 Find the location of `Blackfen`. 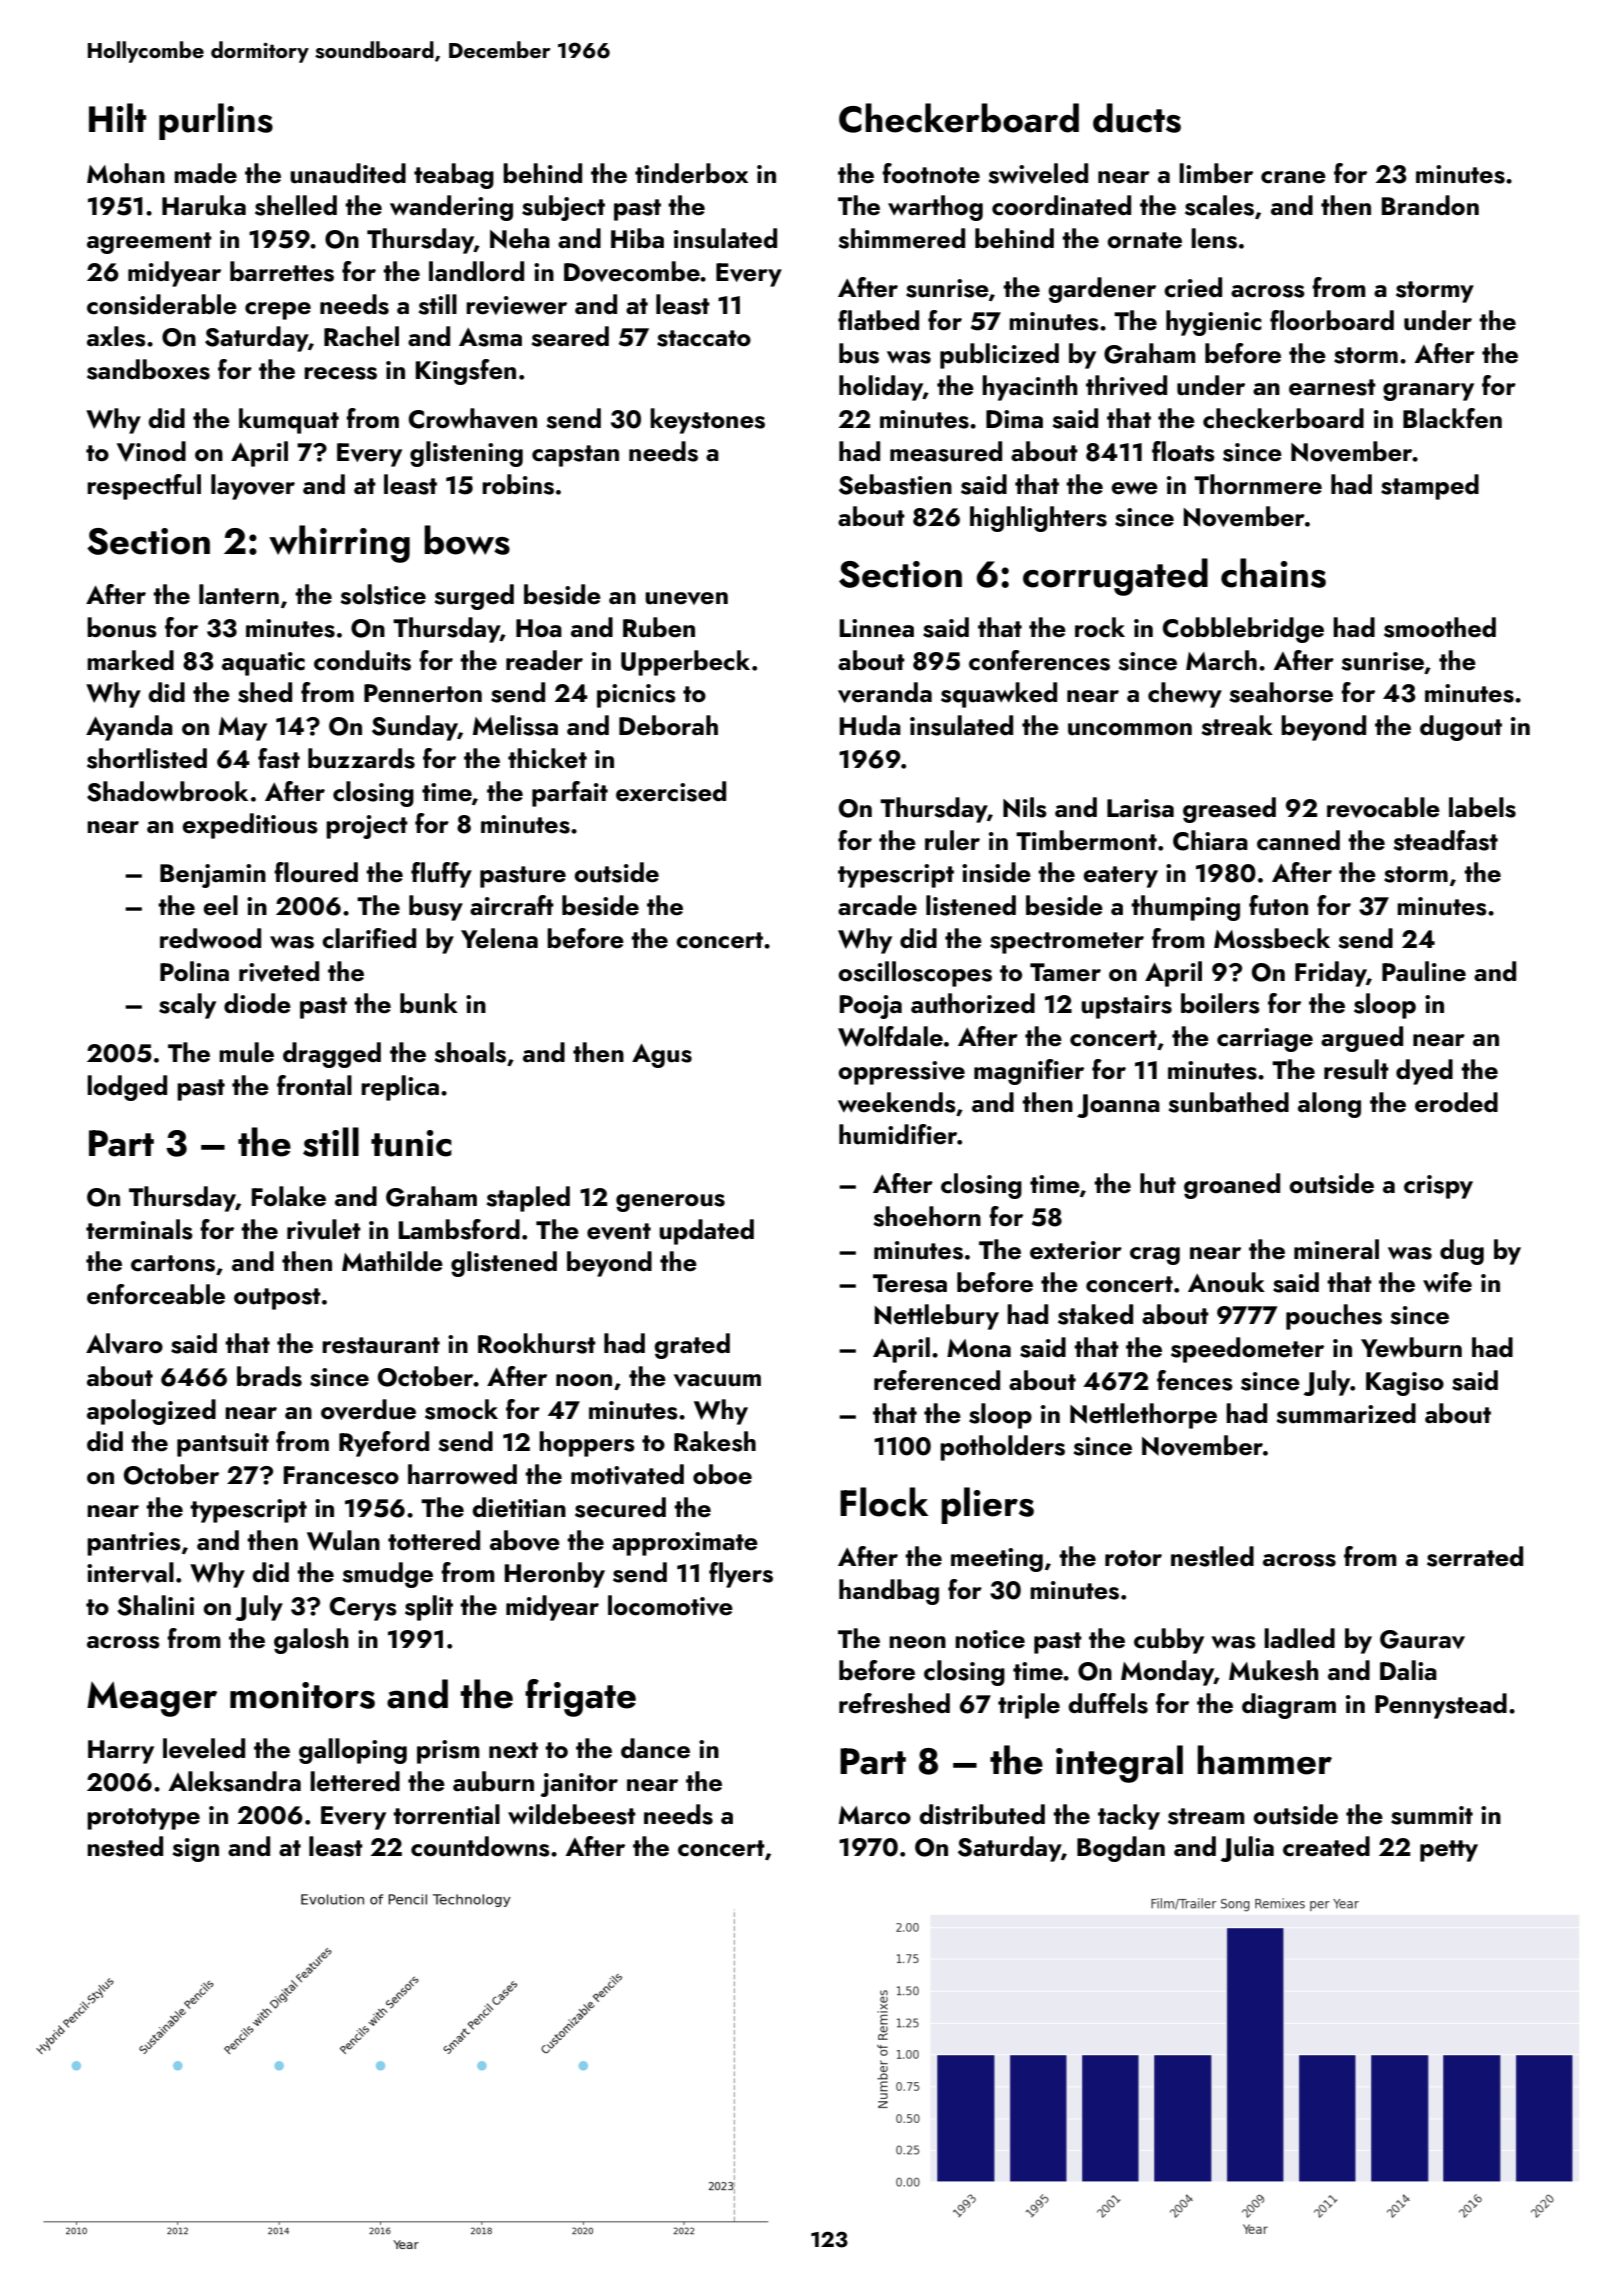

Blackfen is located at coordinates (1452, 418).
